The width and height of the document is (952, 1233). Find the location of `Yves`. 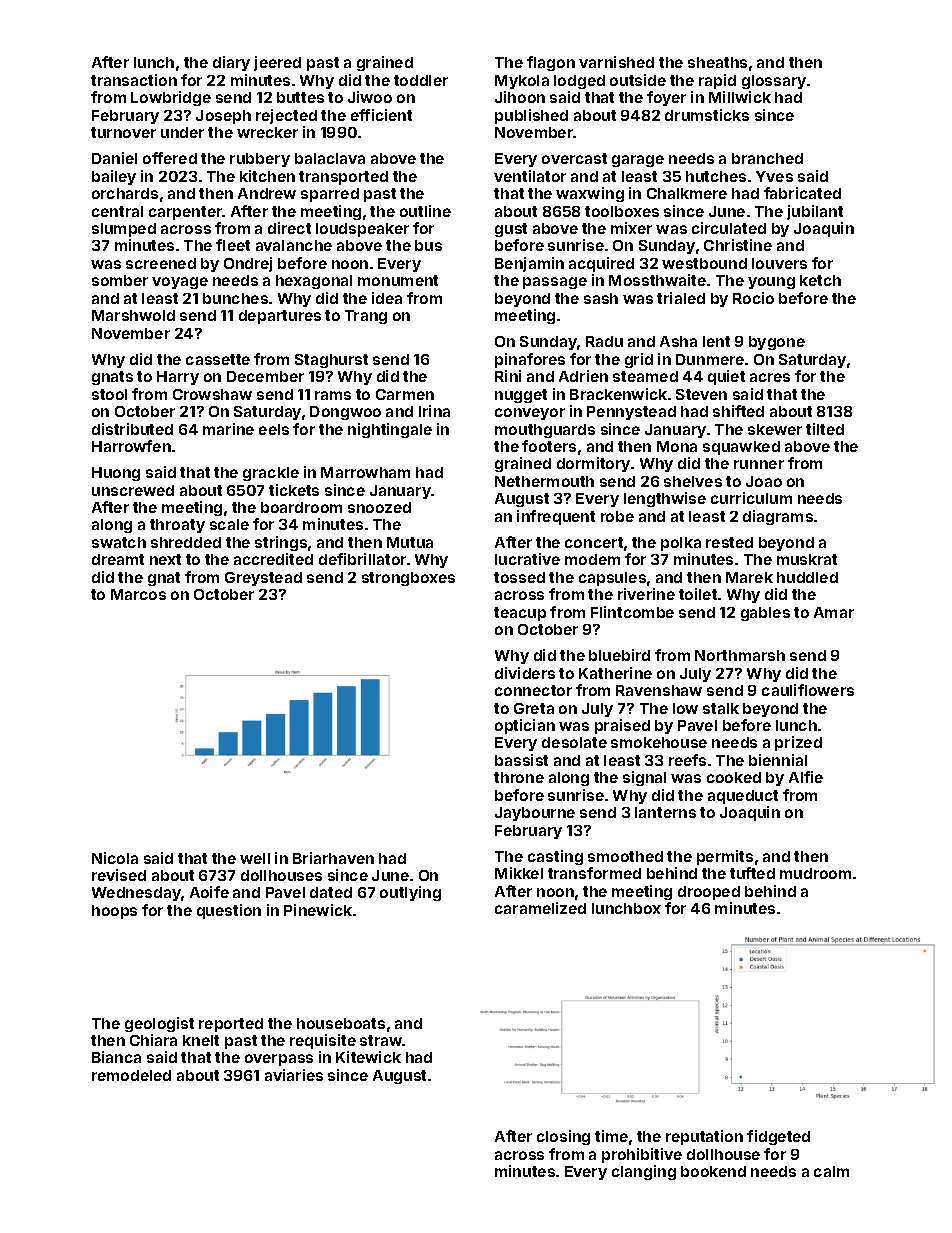

Yves is located at coordinates (774, 176).
